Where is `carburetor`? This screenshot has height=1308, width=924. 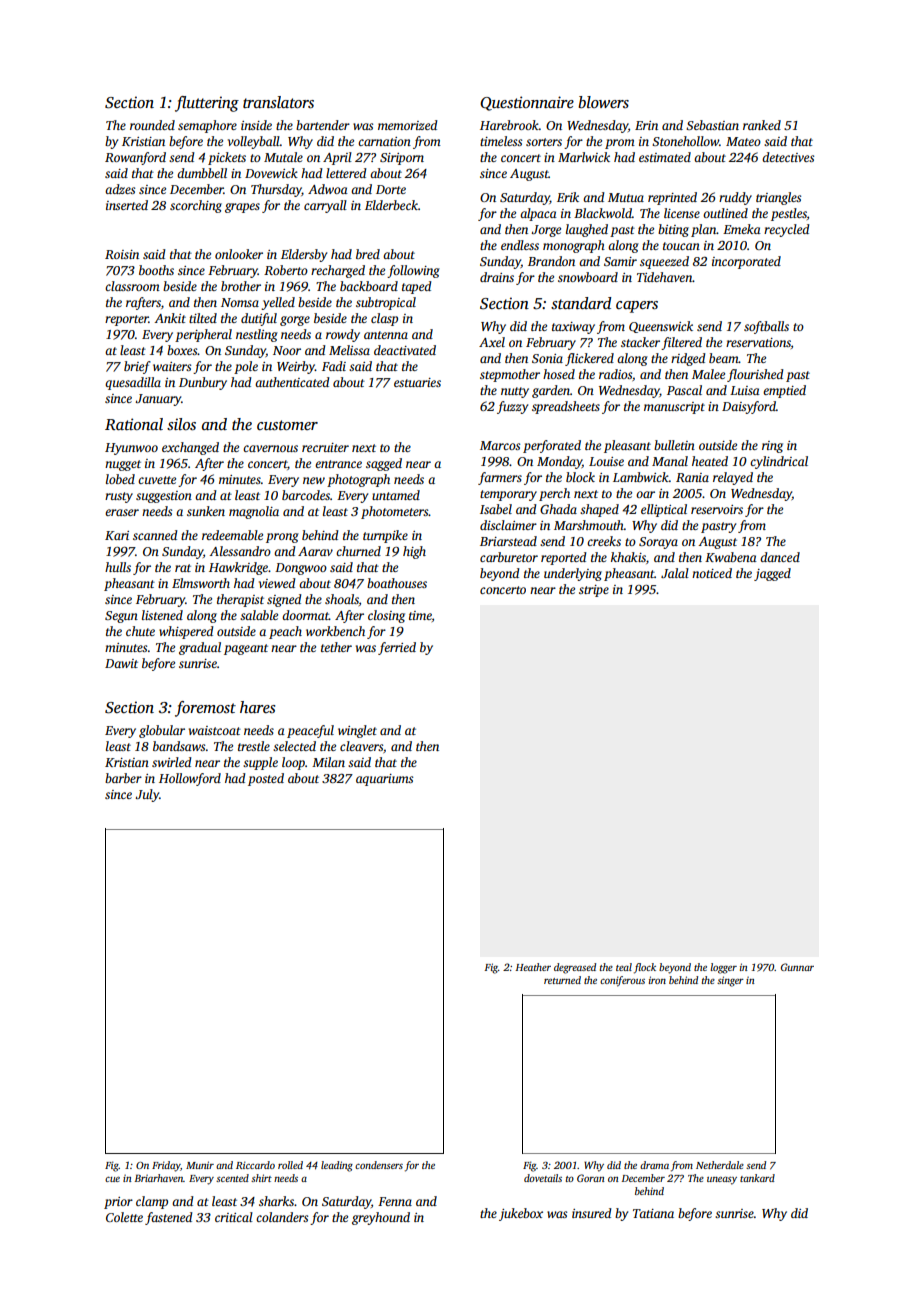 carburetor is located at coordinates (509, 557).
